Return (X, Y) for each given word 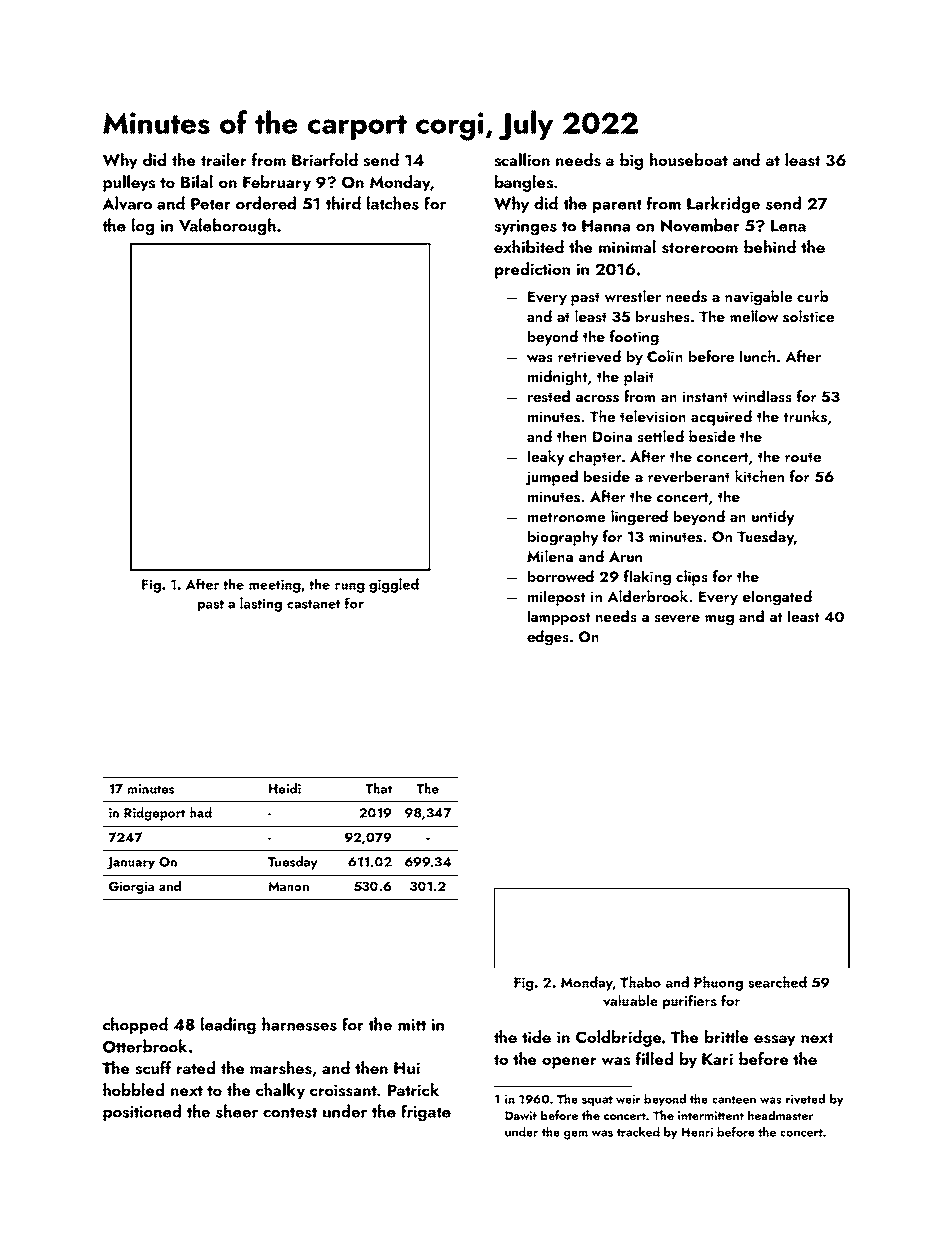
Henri (697, 1132)
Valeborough (227, 227)
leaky (546, 458)
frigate (426, 1113)
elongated (777, 598)
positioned (142, 1112)
